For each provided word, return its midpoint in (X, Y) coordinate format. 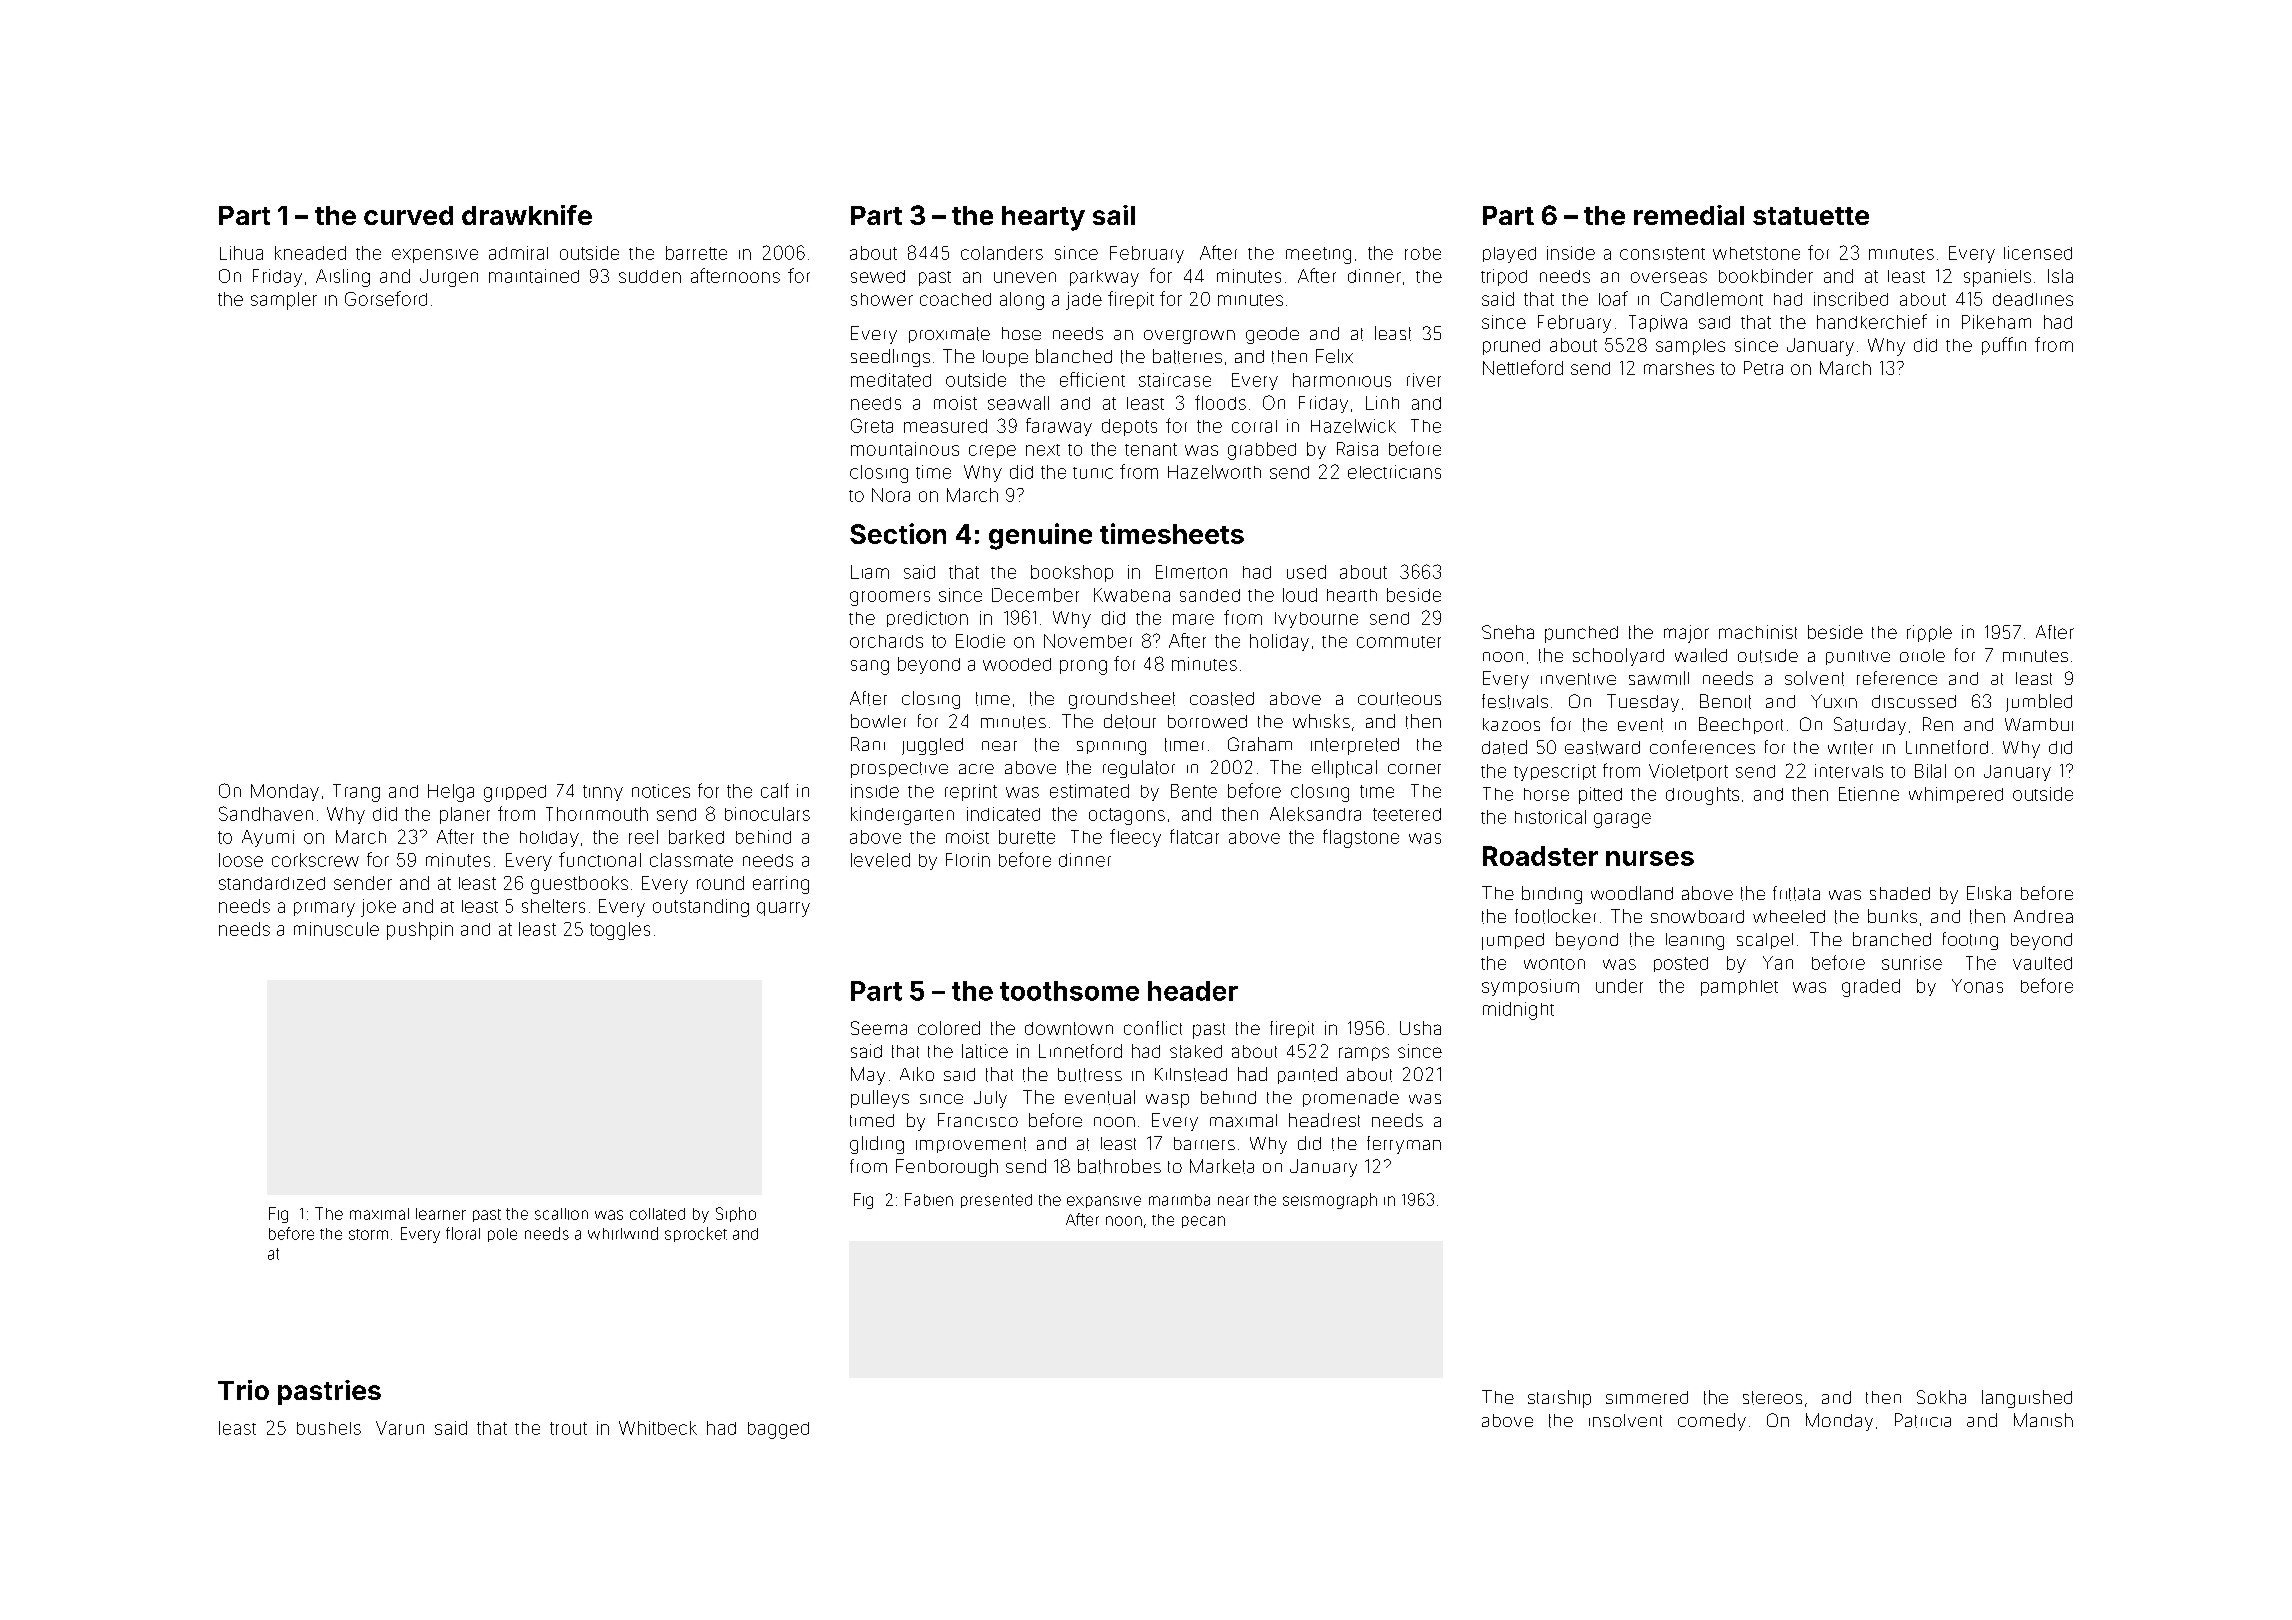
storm (368, 1234)
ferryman (1404, 1145)
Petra (1763, 368)
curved (408, 215)
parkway (1104, 278)
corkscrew (315, 860)
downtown (1069, 1028)
